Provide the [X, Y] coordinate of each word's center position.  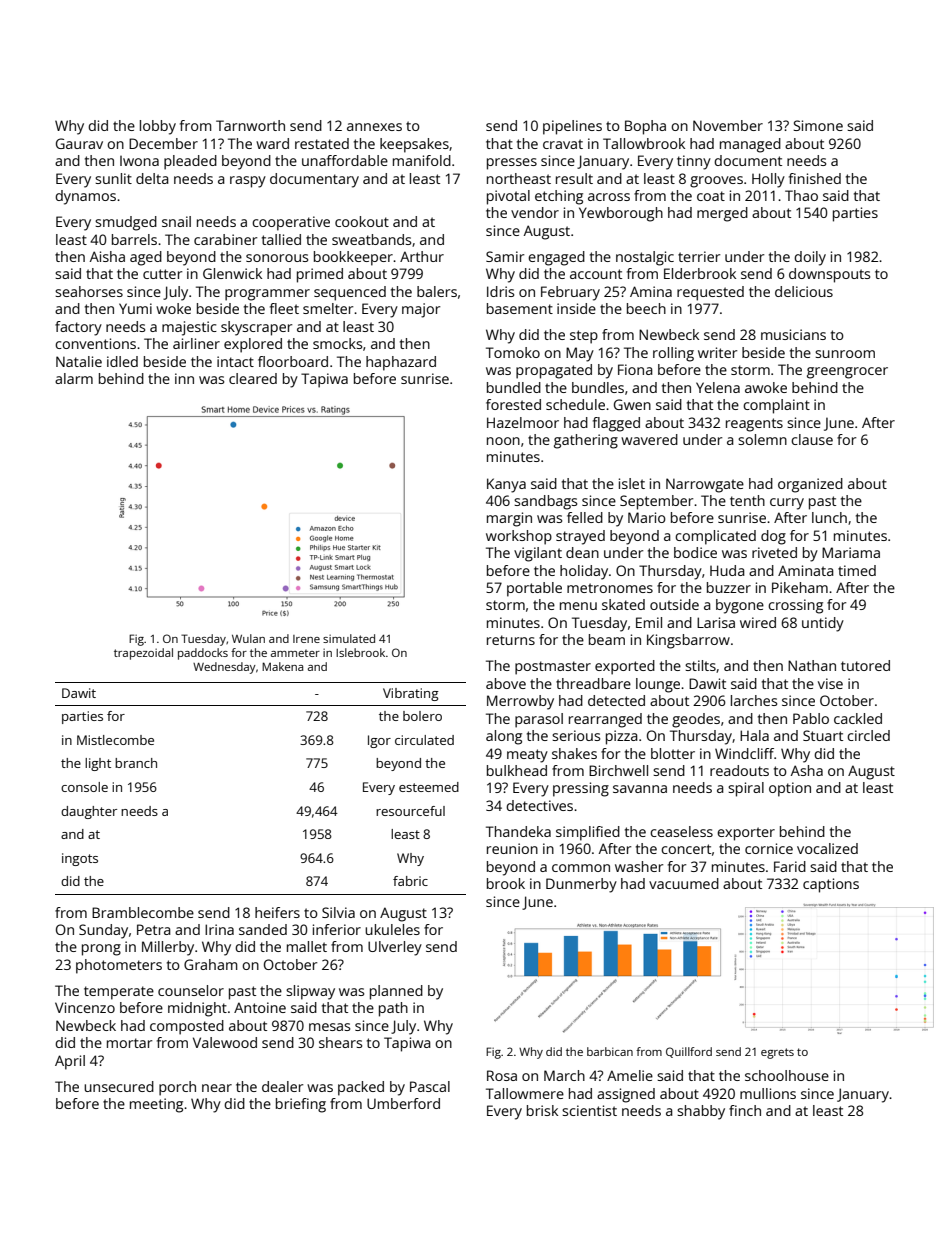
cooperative [291, 223]
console [84, 787]
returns [511, 640]
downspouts [829, 275]
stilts [700, 665]
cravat [563, 144]
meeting [156, 1105]
